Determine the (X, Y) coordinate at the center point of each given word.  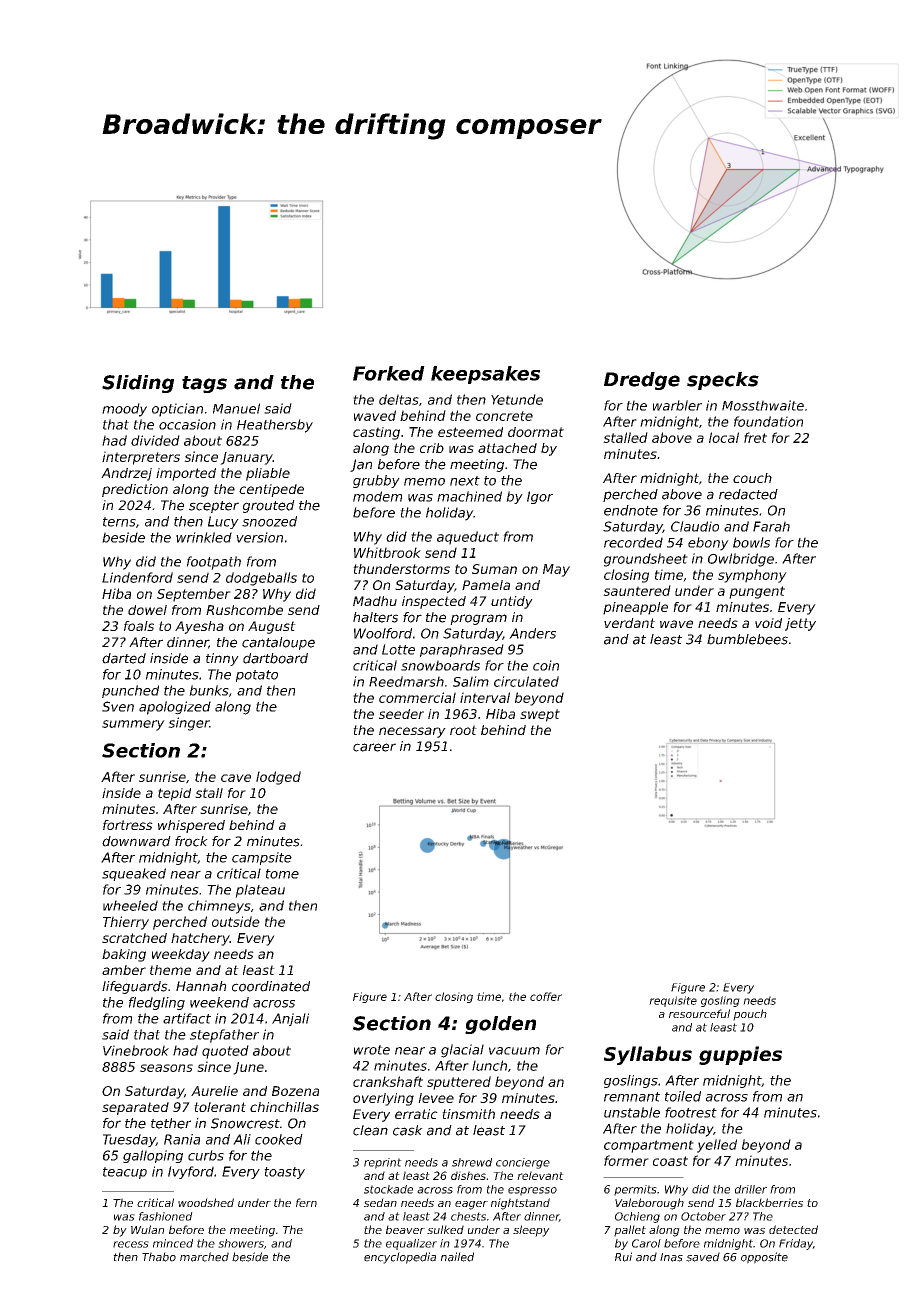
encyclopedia (400, 1258)
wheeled (130, 905)
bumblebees (747, 639)
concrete (504, 416)
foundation (768, 421)
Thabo (159, 1257)
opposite (764, 1258)
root (463, 730)
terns (119, 522)
